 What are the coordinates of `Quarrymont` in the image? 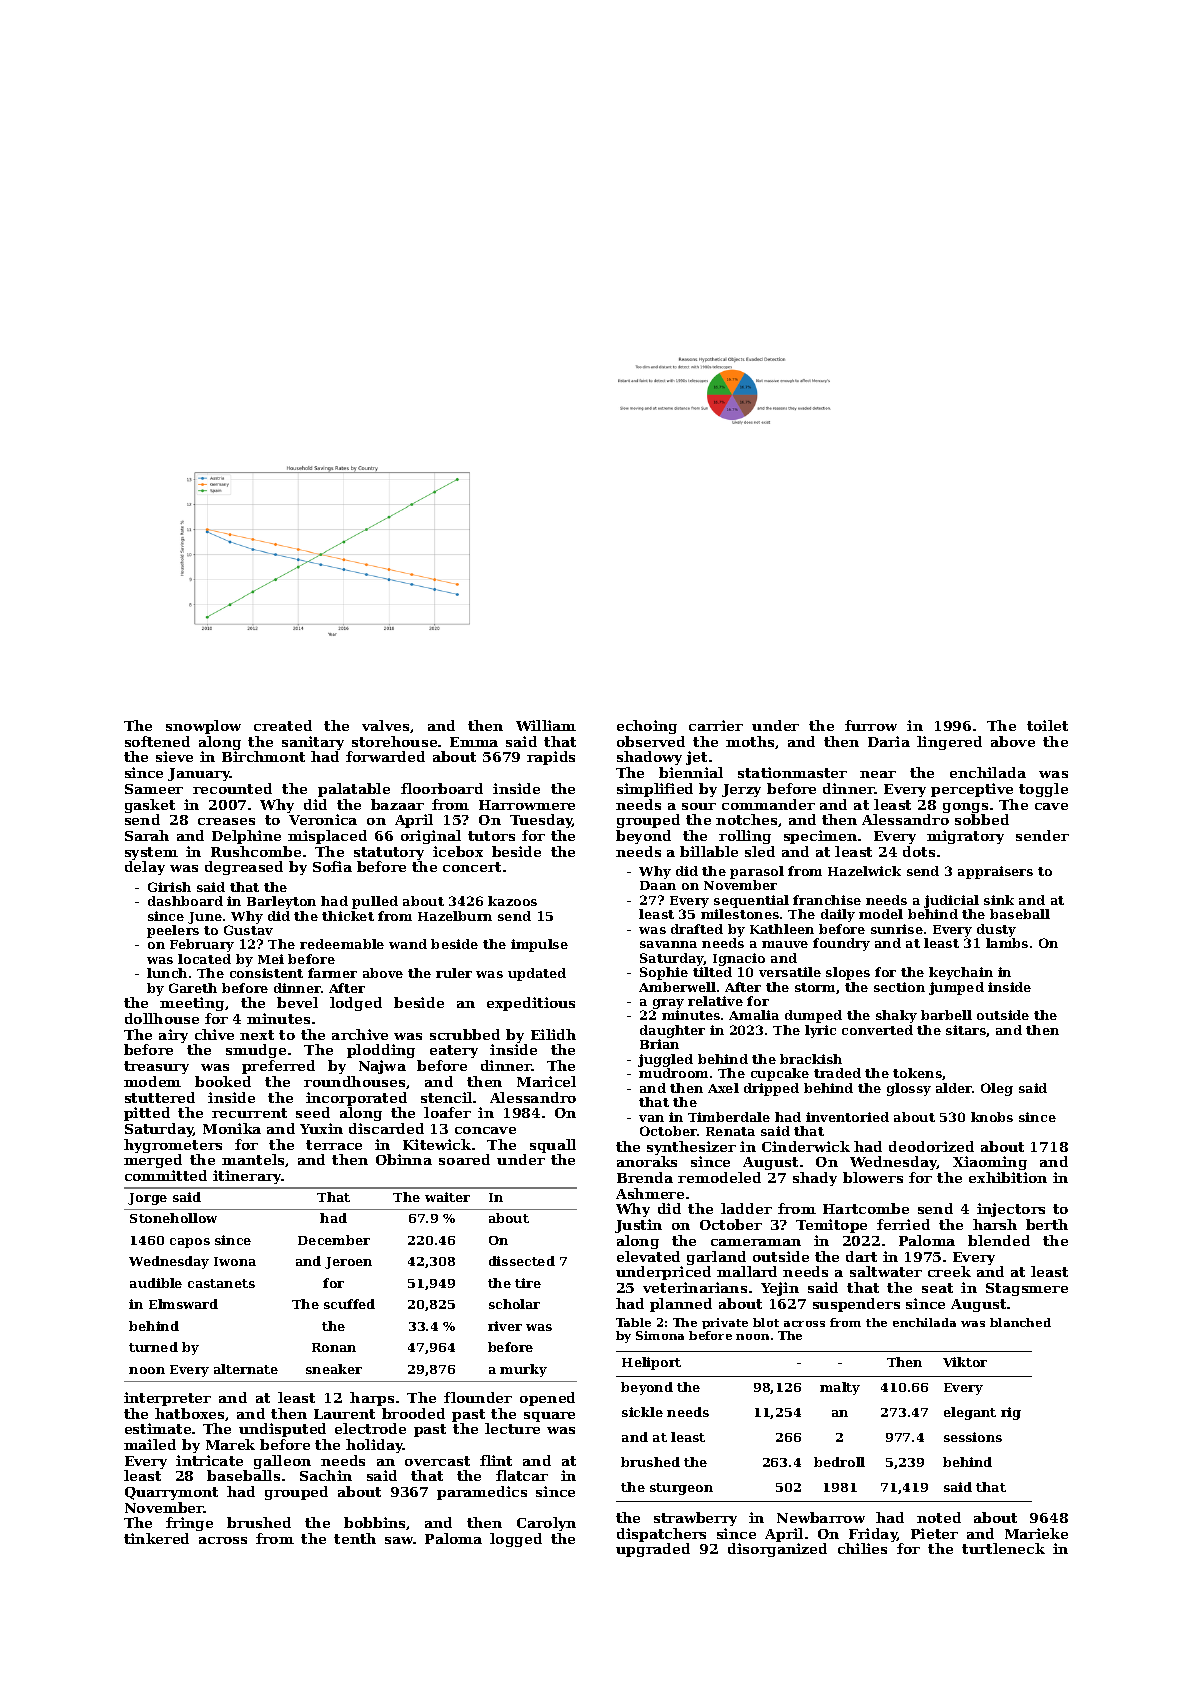 It's located at (171, 1493).
